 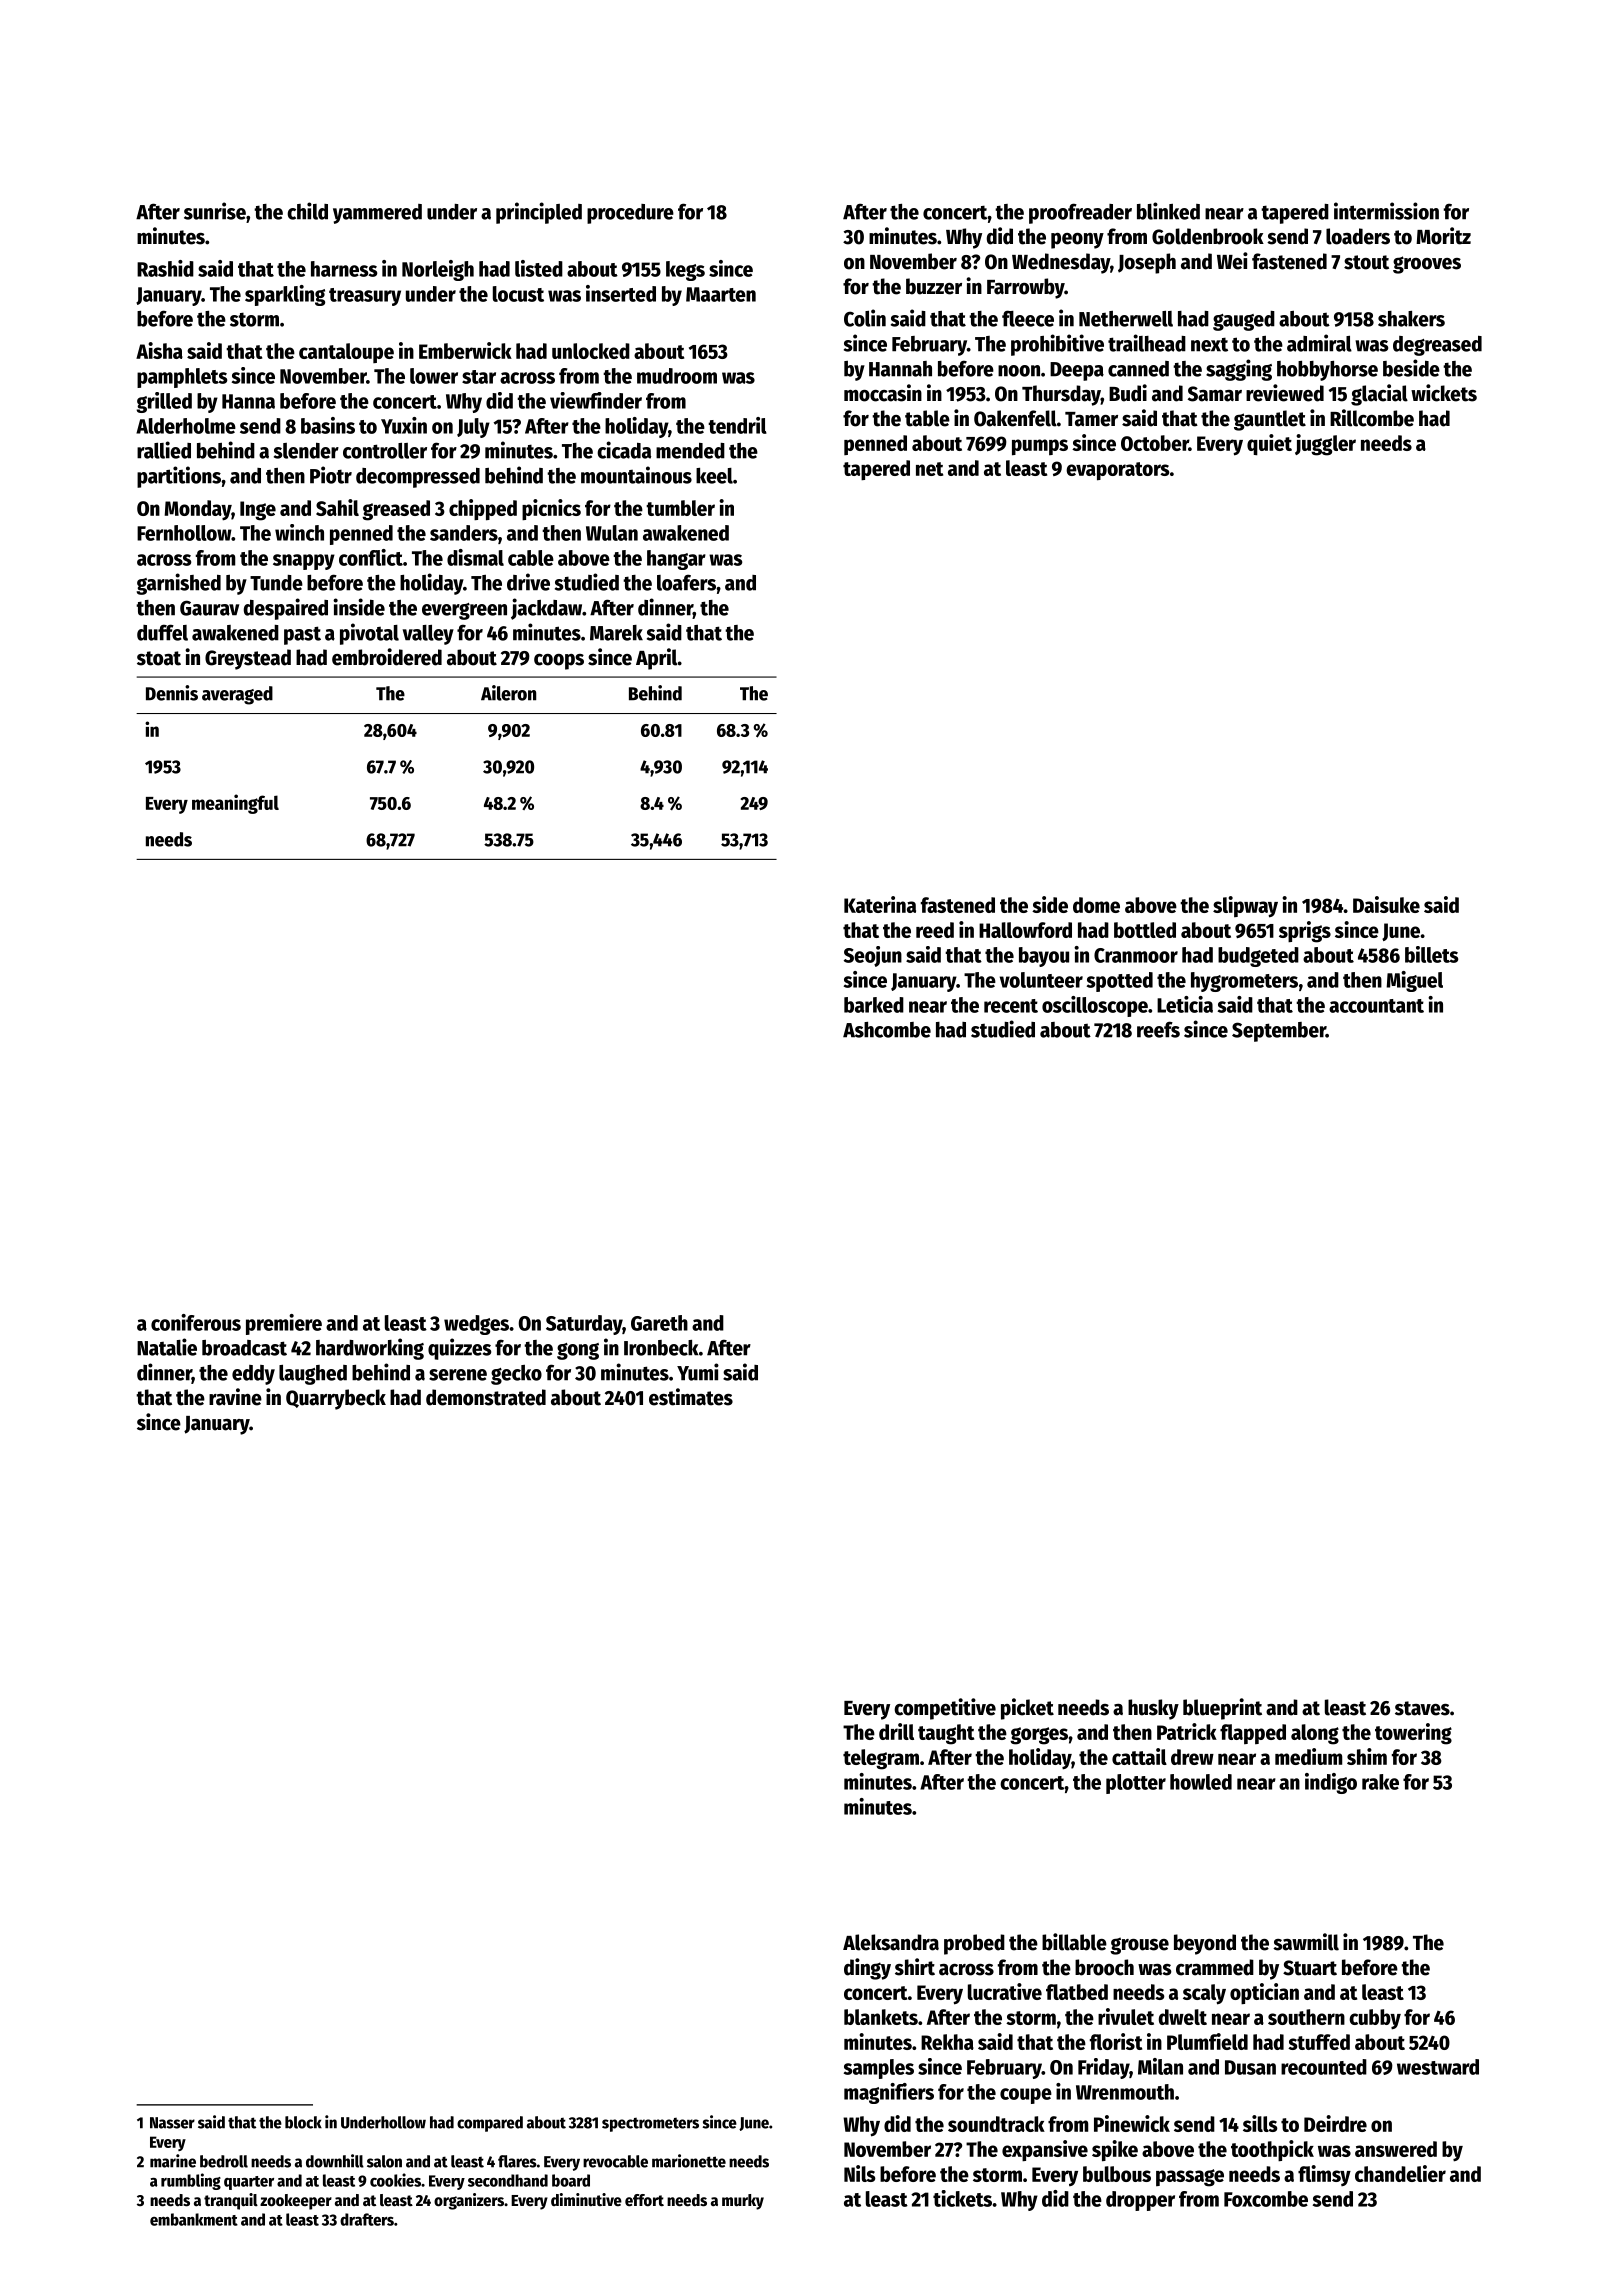 What do you see at coordinates (934, 286) in the screenshot?
I see `buzzer` at bounding box center [934, 286].
